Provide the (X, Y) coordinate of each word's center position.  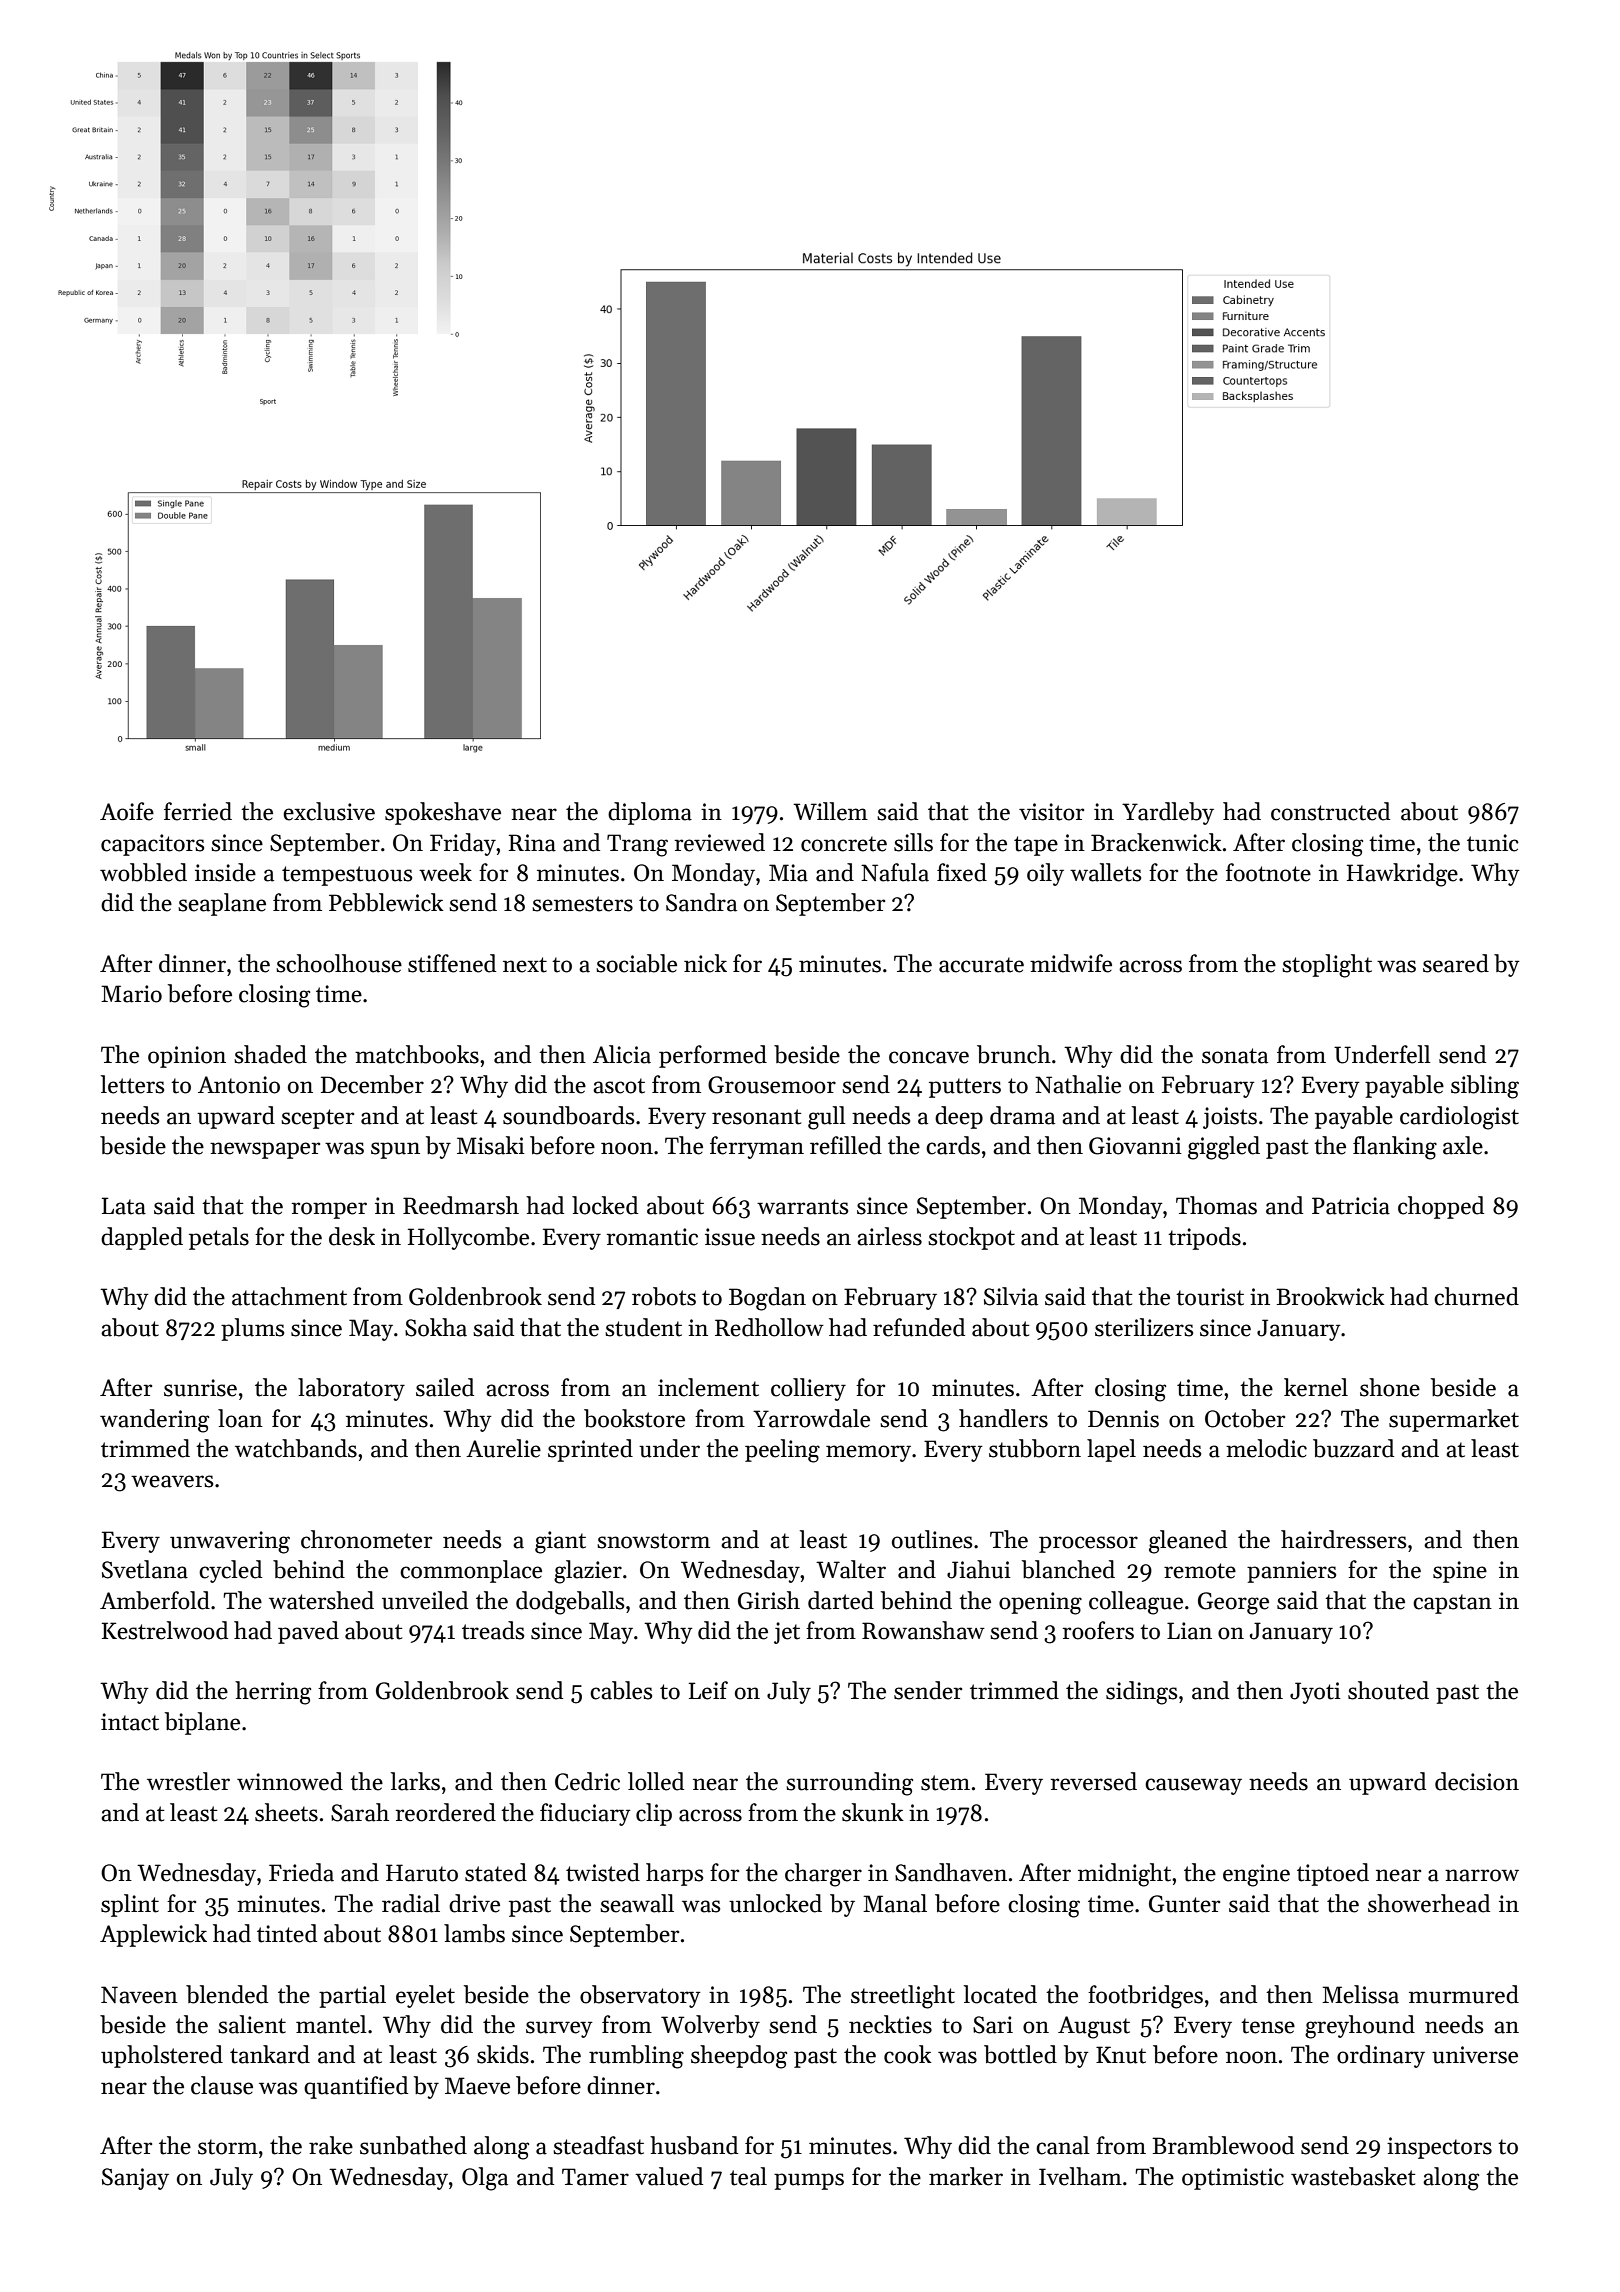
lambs (474, 1933)
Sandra (701, 902)
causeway (1193, 1786)
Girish (769, 1600)
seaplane (222, 904)
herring (273, 1693)
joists (1230, 1118)
